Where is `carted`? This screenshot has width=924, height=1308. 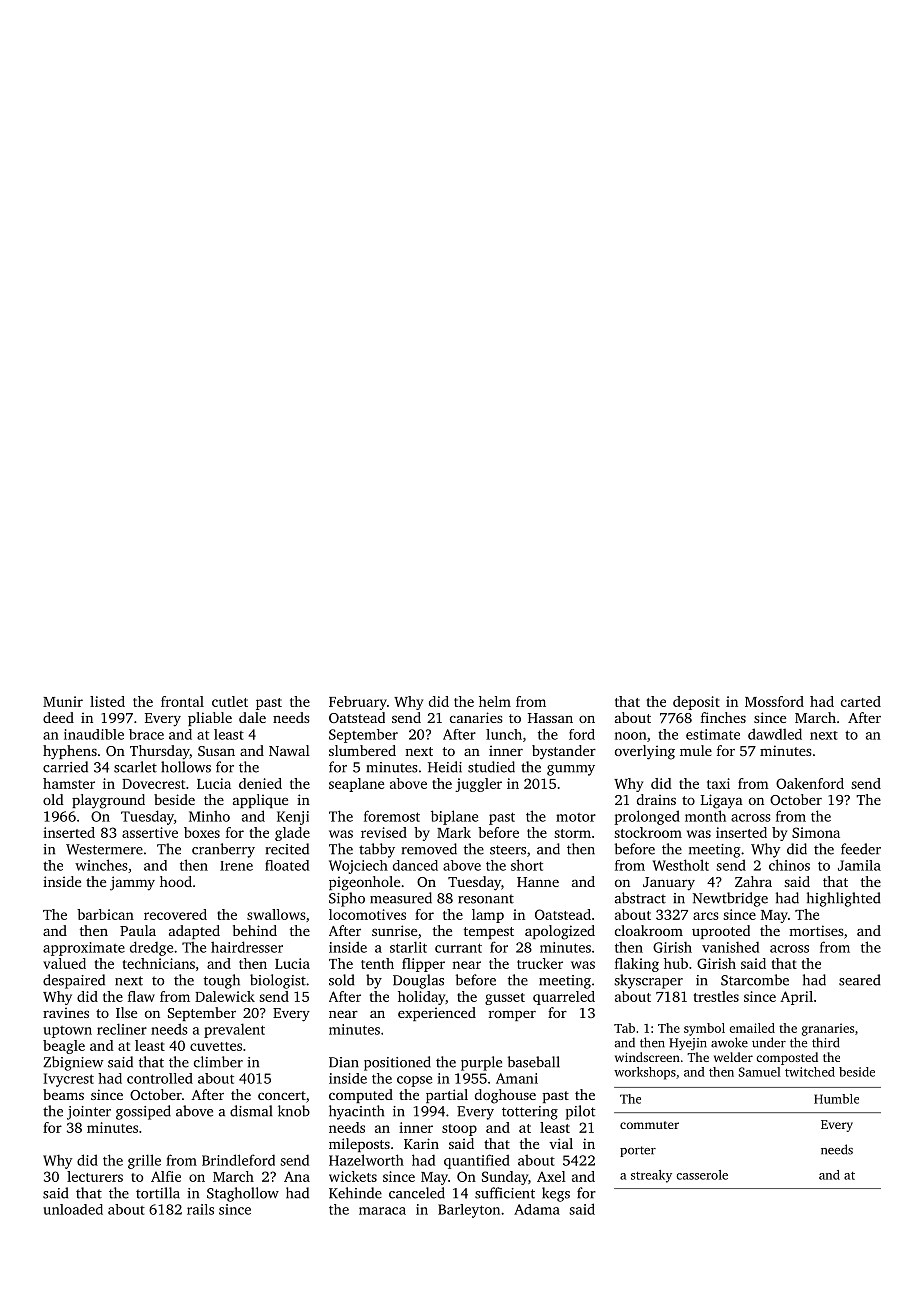
carted is located at coordinates (861, 701).
